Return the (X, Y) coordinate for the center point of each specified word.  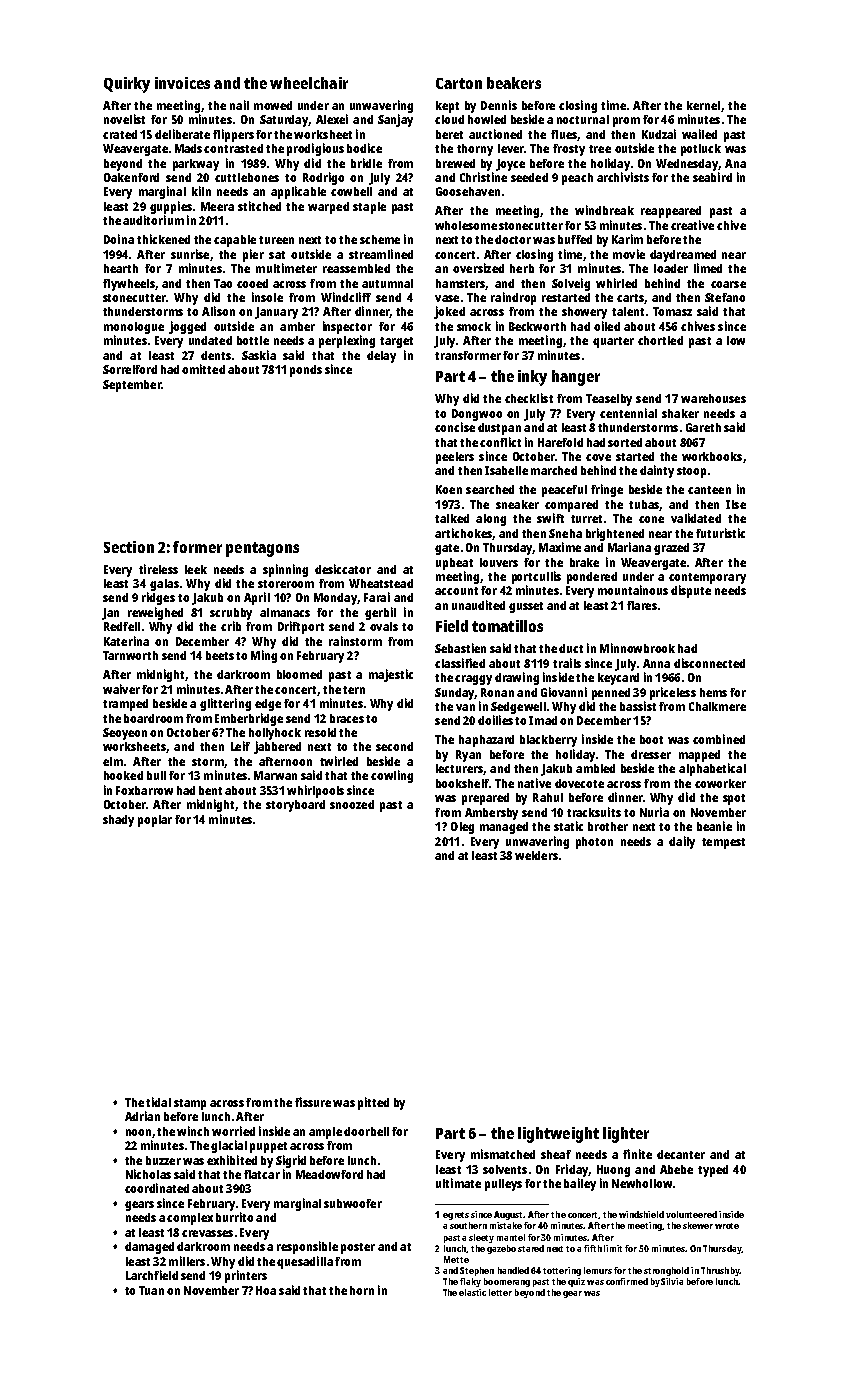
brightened (615, 534)
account (456, 591)
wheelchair (309, 83)
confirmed (627, 1281)
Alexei (332, 119)
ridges (158, 598)
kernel (703, 105)
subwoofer (353, 1203)
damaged (149, 1248)
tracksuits (594, 812)
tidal (158, 1102)
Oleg (462, 828)
